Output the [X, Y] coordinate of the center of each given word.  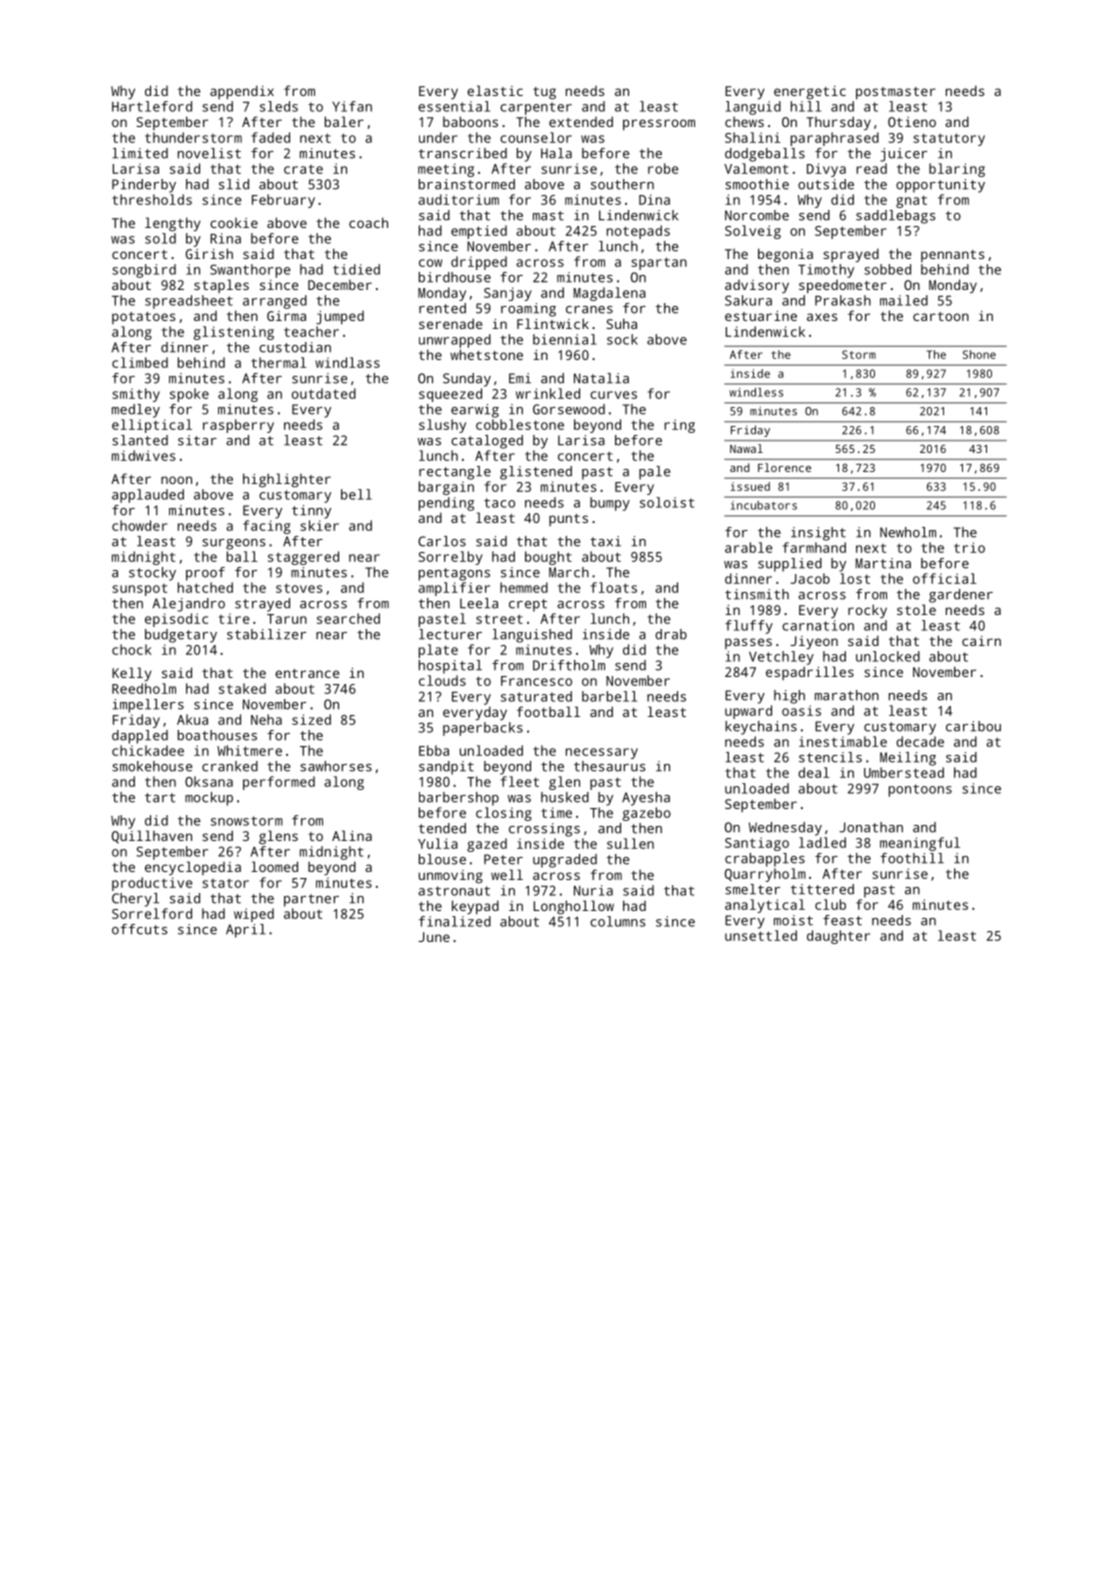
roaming [528, 310]
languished [532, 636]
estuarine [761, 316]
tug [544, 93]
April [246, 931]
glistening [234, 333]
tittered [822, 889]
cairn [981, 641]
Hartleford [152, 106]
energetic [810, 92]
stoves [299, 588]
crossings [544, 830]
